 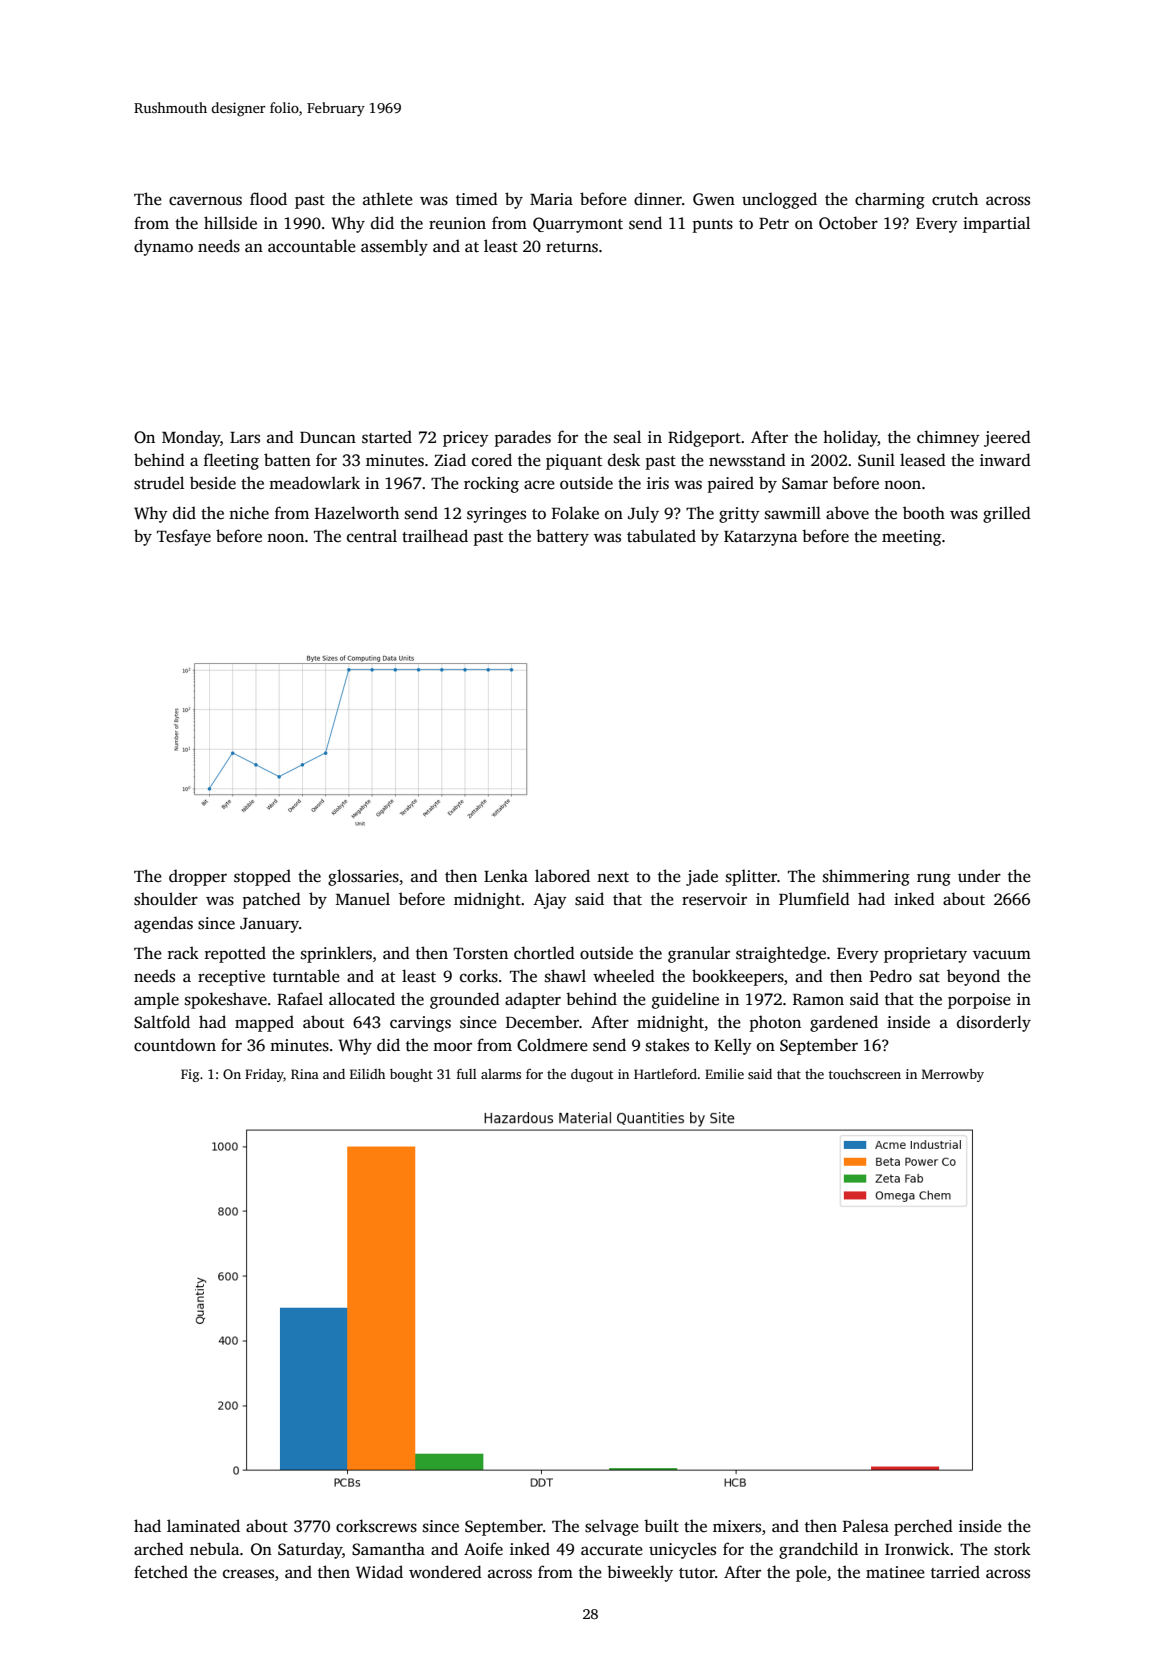 I want to click on Maria, so click(x=551, y=199).
